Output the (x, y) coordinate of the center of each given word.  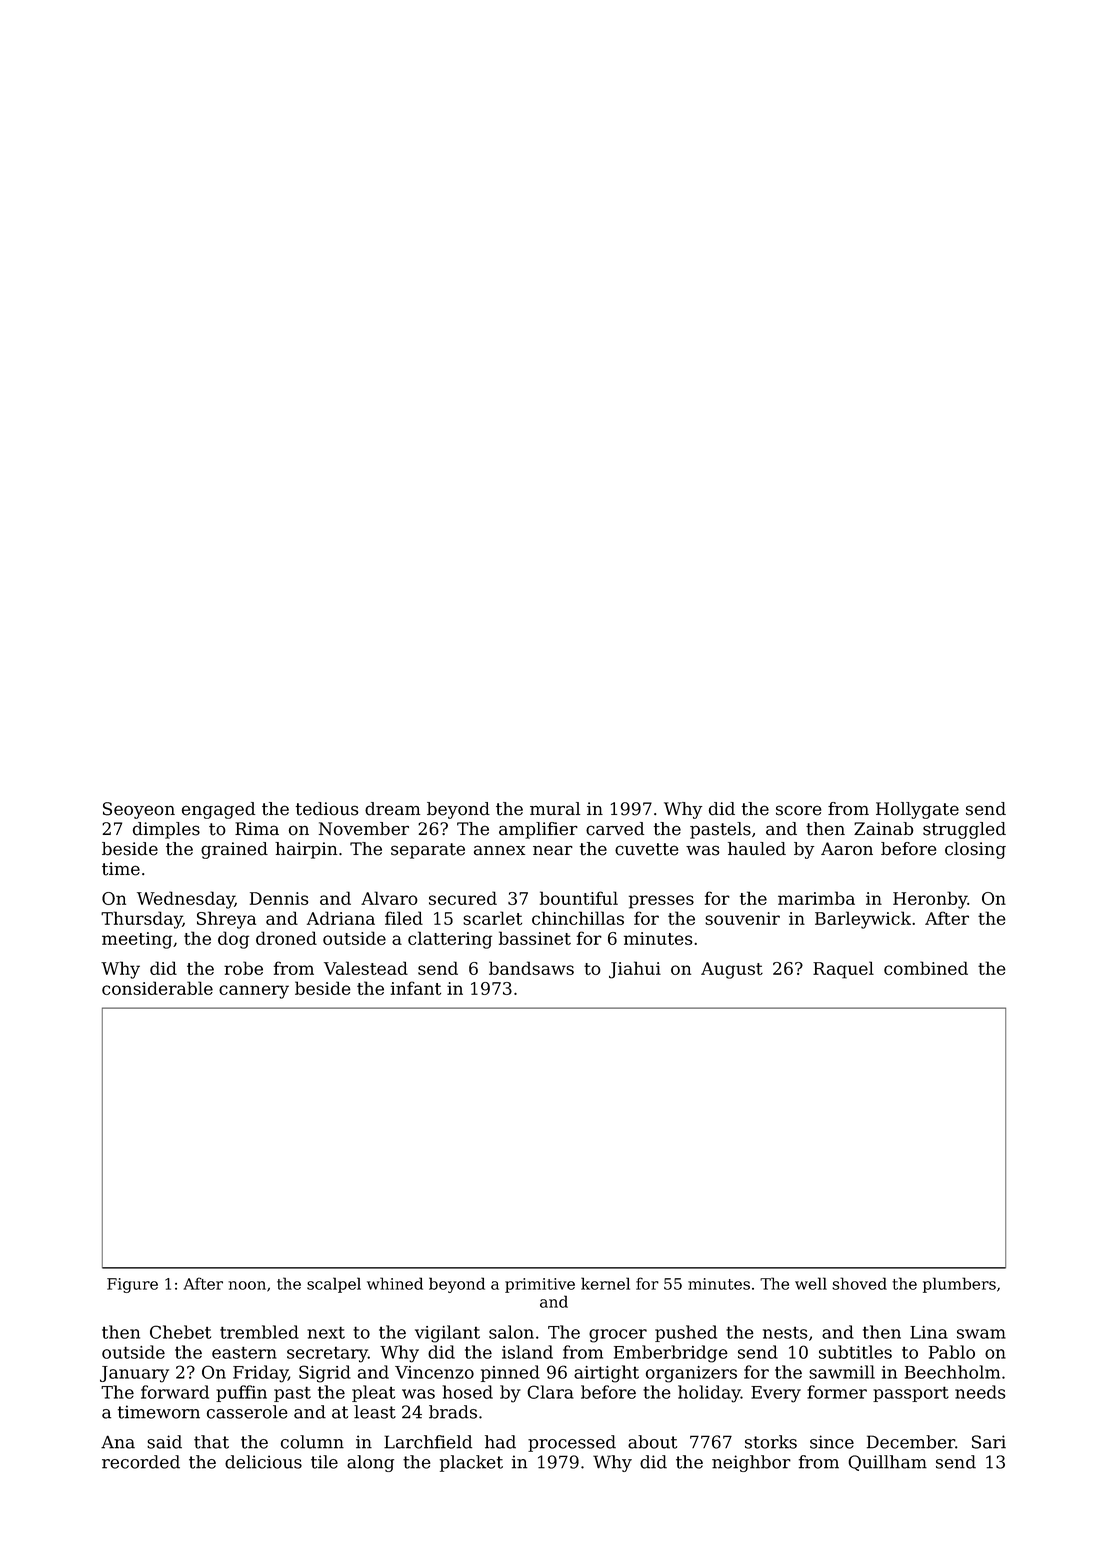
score (798, 810)
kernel (605, 1283)
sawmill (842, 1372)
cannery (254, 992)
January (134, 1374)
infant (416, 988)
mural (555, 809)
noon (247, 1285)
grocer (618, 1336)
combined (926, 968)
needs (980, 1392)
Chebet (180, 1332)
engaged (218, 810)
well (811, 1283)
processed (572, 1443)
